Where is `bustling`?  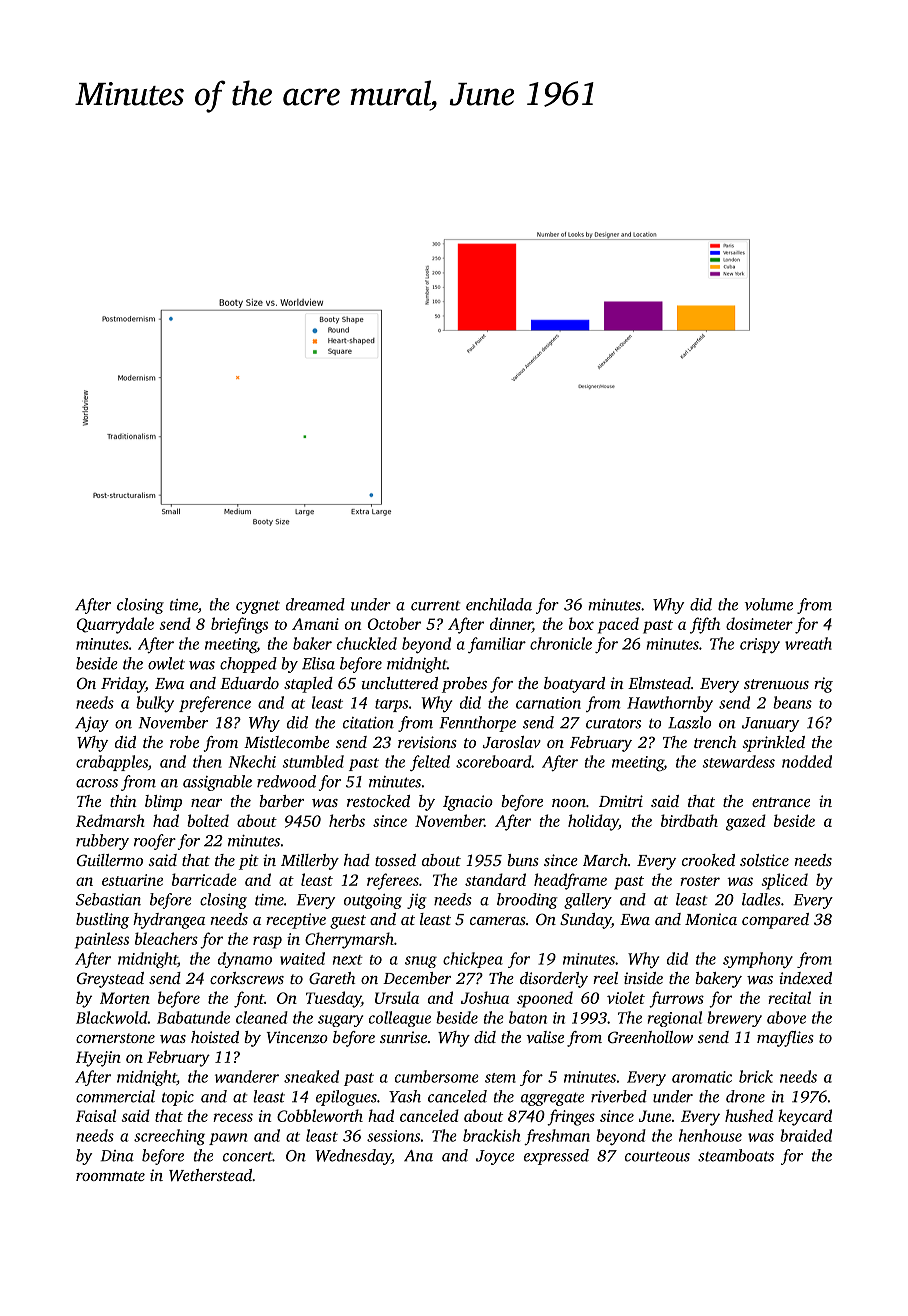
bustling is located at coordinates (102, 921).
